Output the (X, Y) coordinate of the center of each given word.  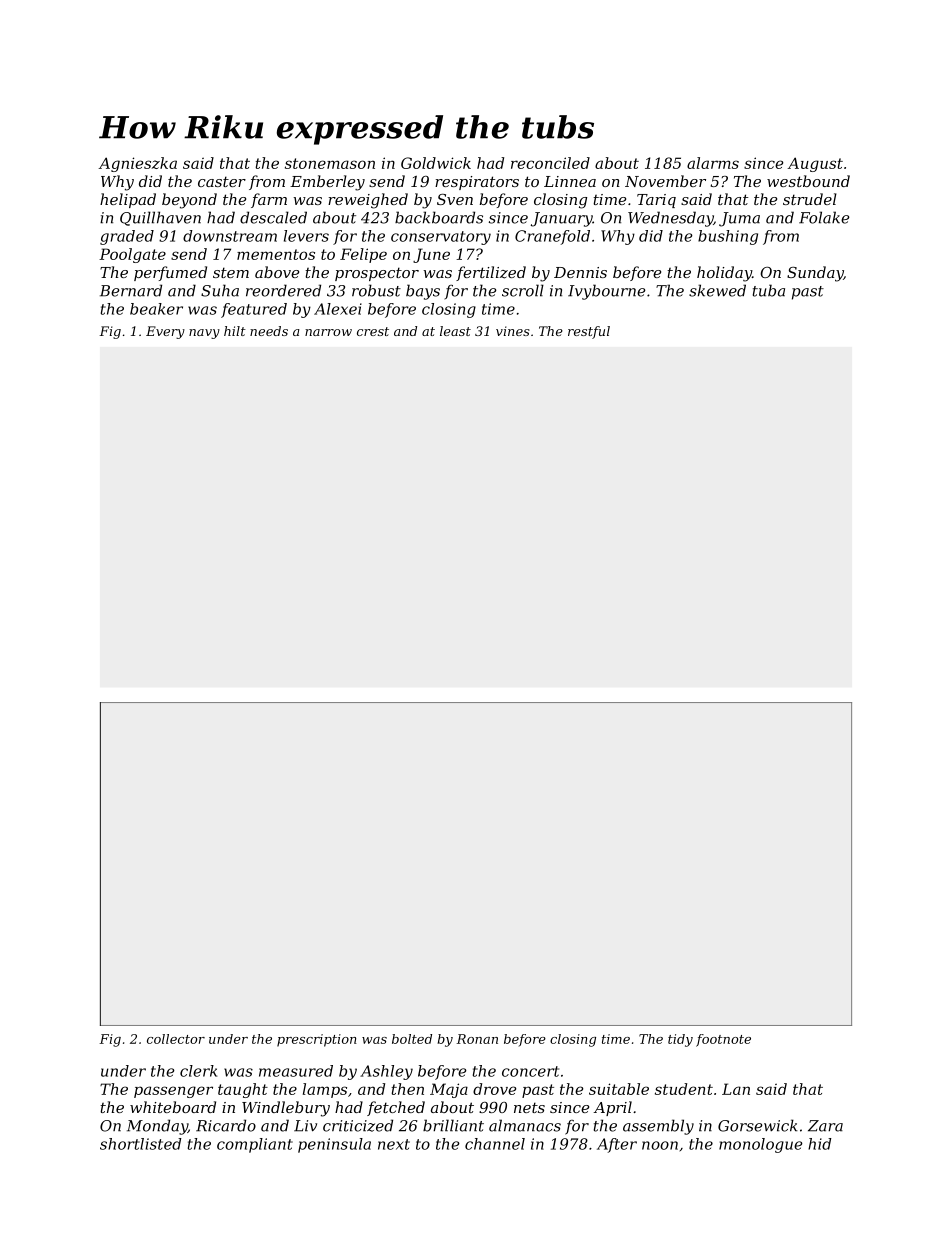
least (455, 331)
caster (222, 181)
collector (176, 1039)
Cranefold (552, 237)
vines (513, 331)
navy (204, 334)
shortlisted (141, 1144)
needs (269, 331)
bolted (412, 1039)
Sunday (815, 274)
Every (165, 332)
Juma (739, 219)
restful (589, 332)
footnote (723, 1040)
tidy (680, 1040)
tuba (769, 290)
